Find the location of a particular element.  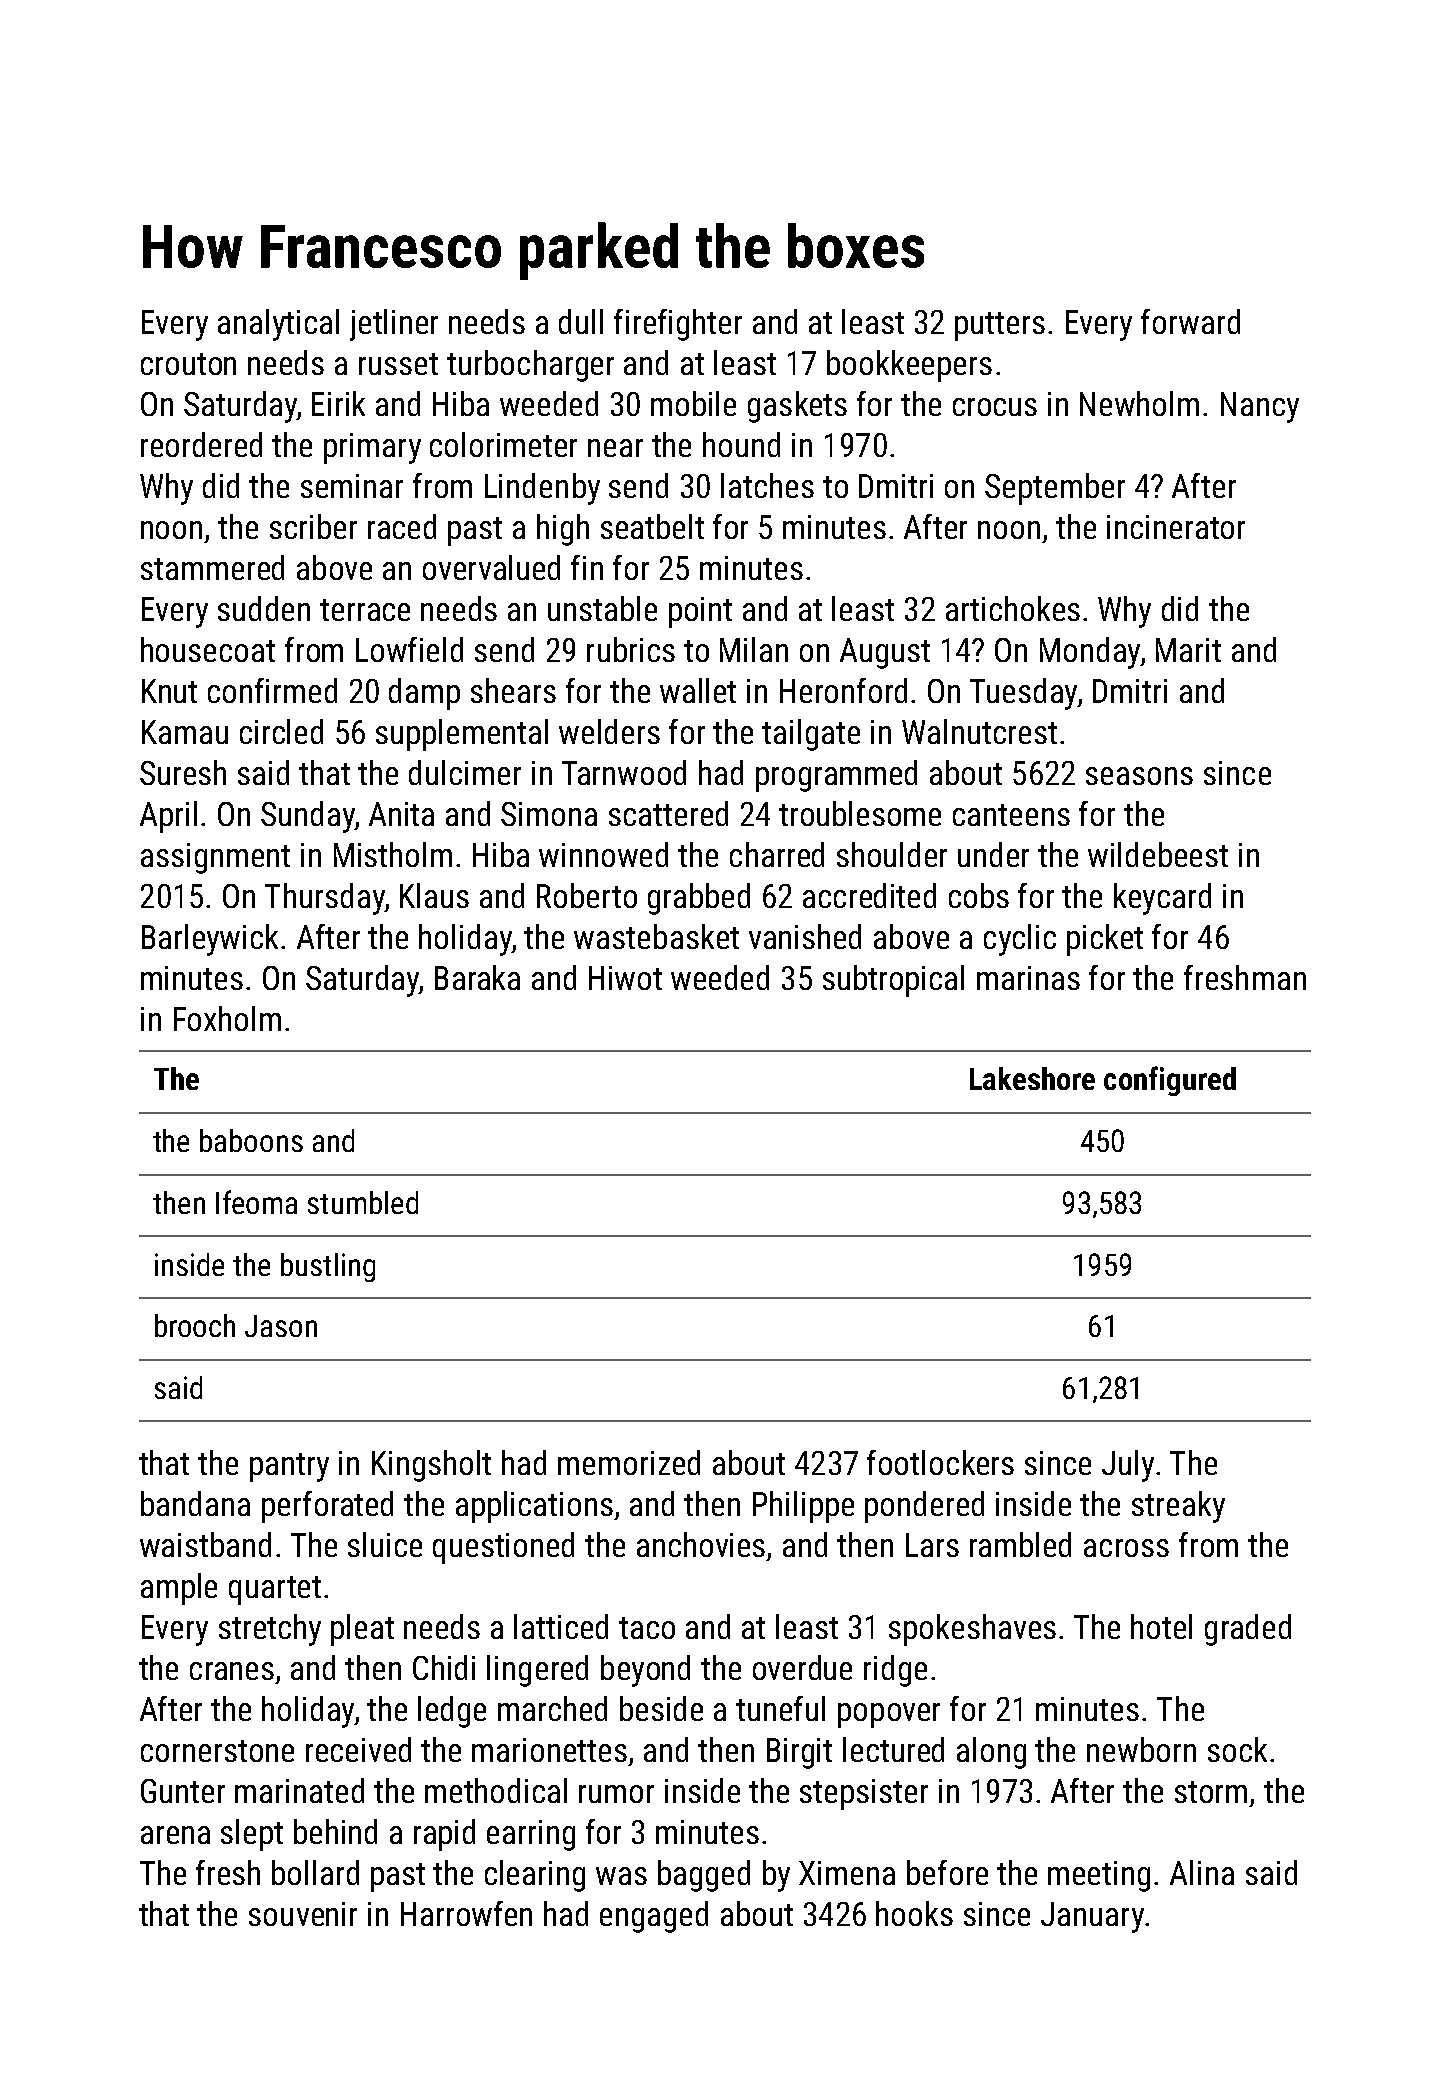

cranes is located at coordinates (232, 1671).
